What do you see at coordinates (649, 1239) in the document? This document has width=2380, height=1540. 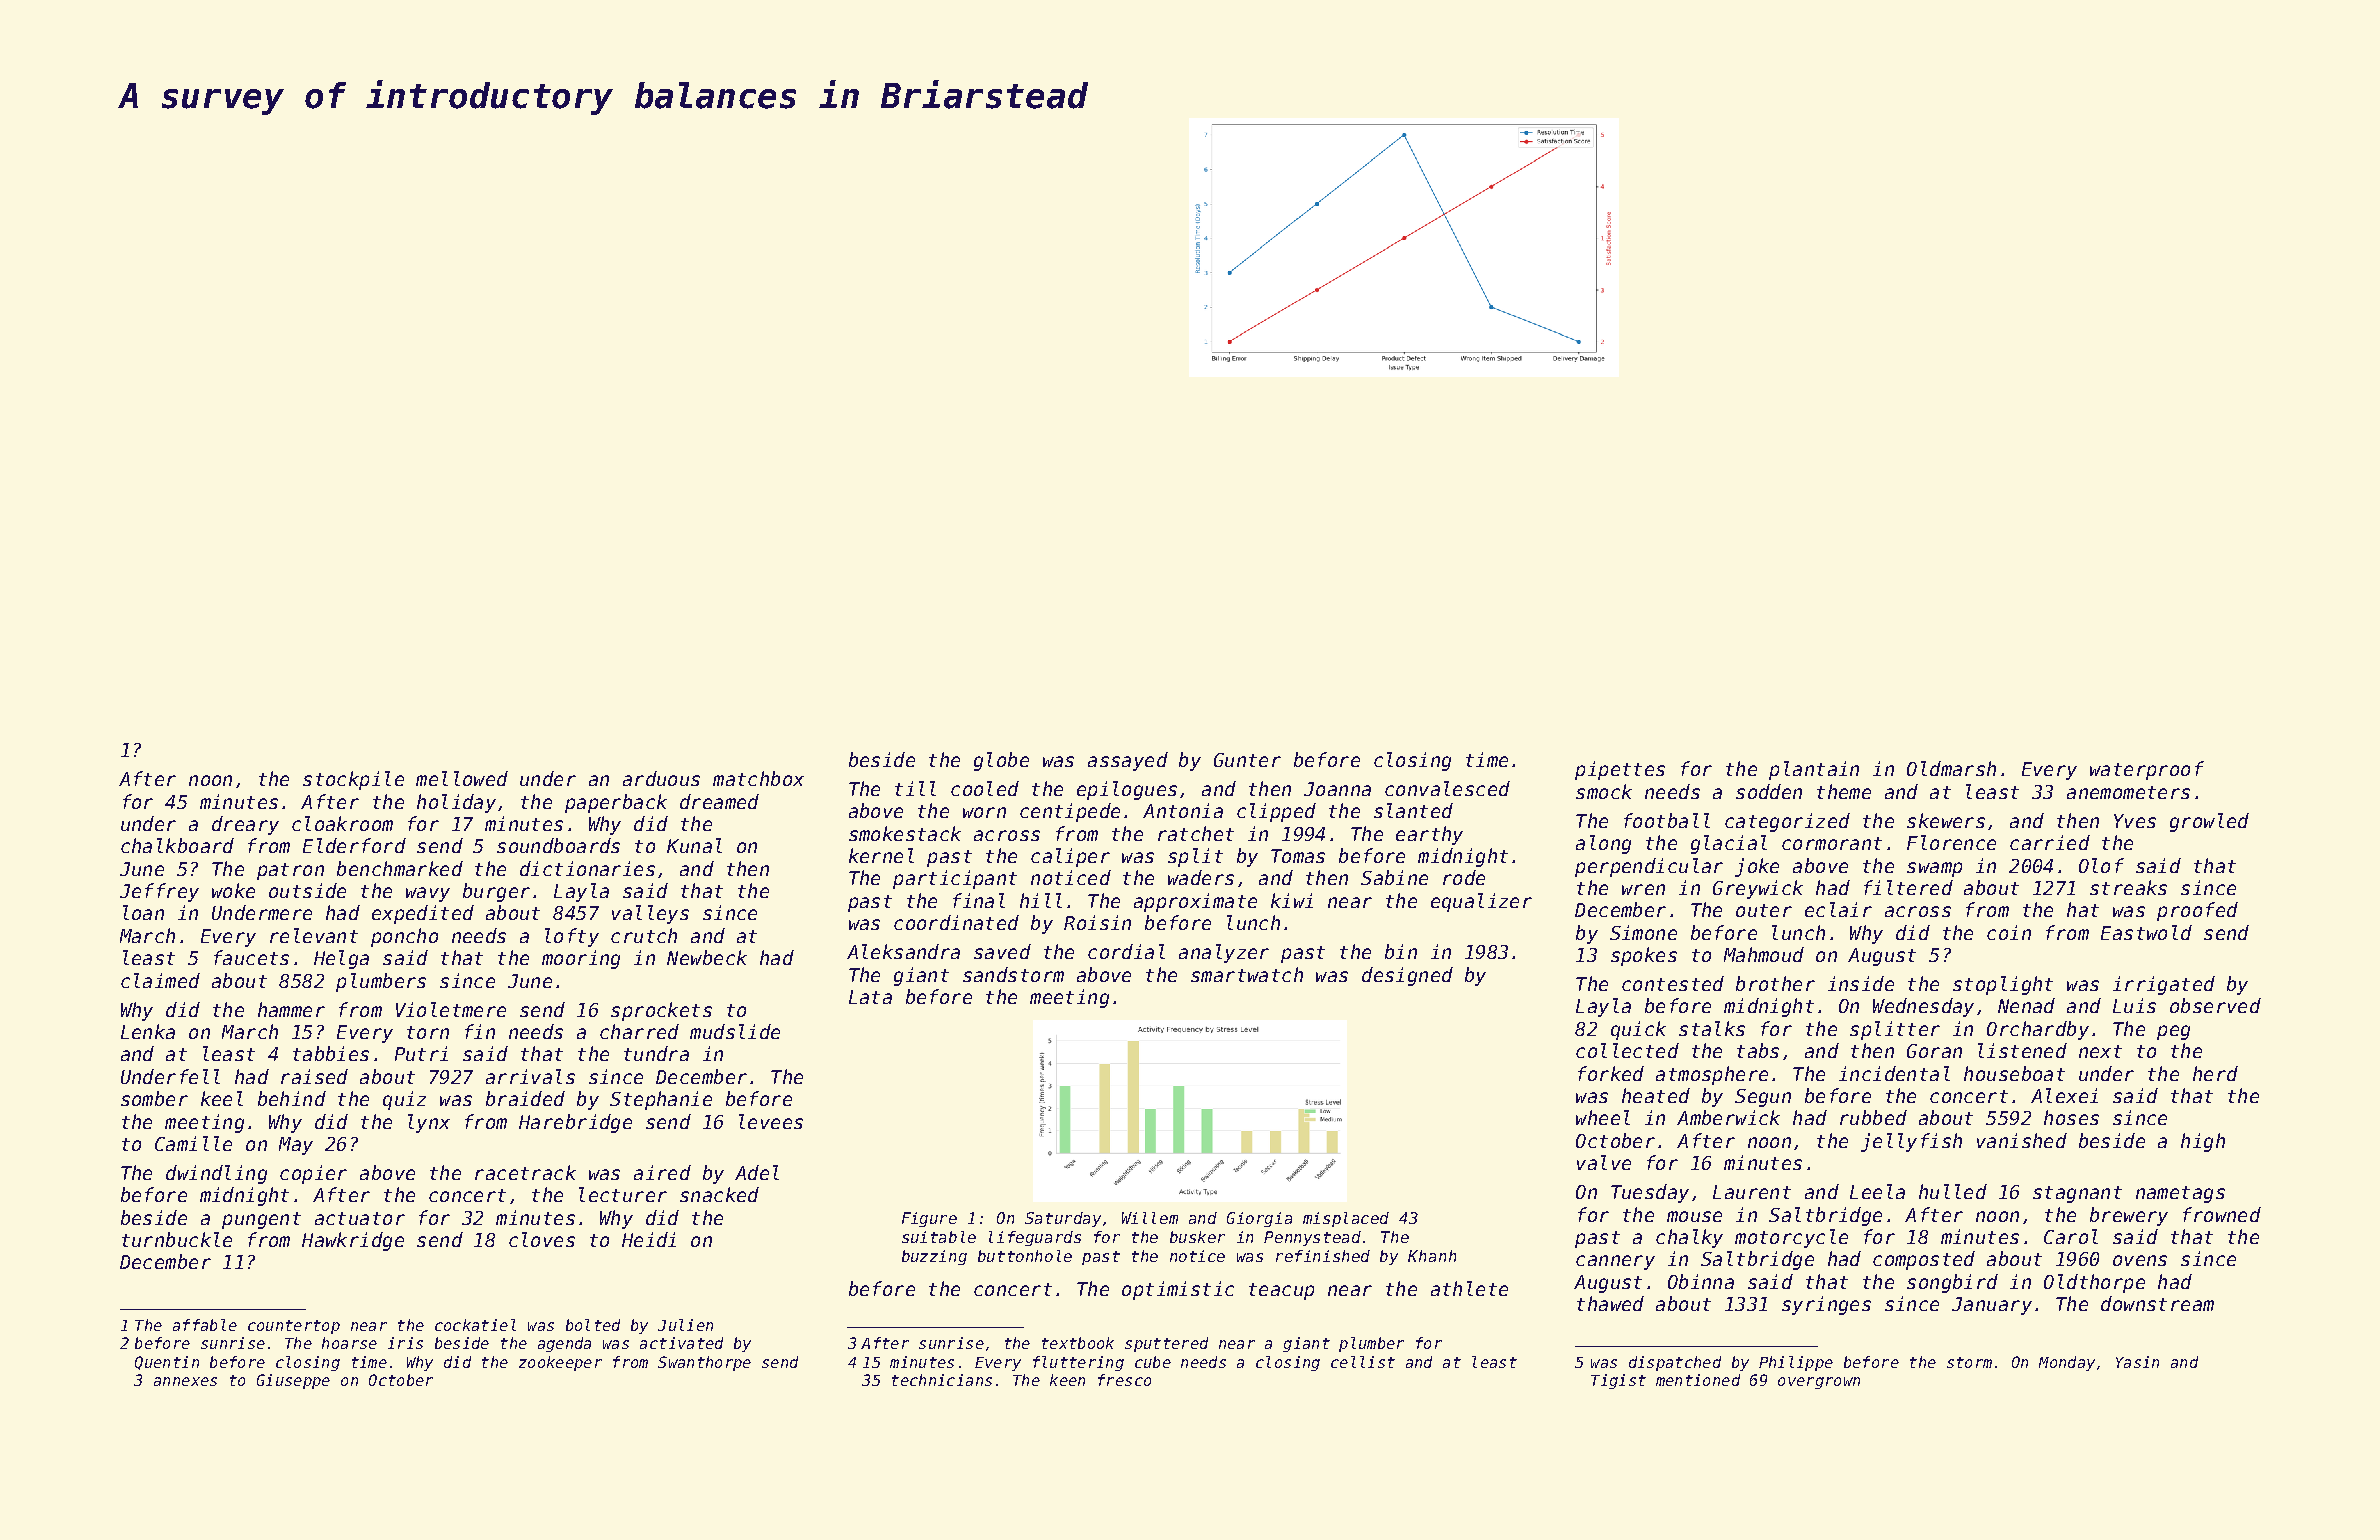 I see `Heidi` at bounding box center [649, 1239].
